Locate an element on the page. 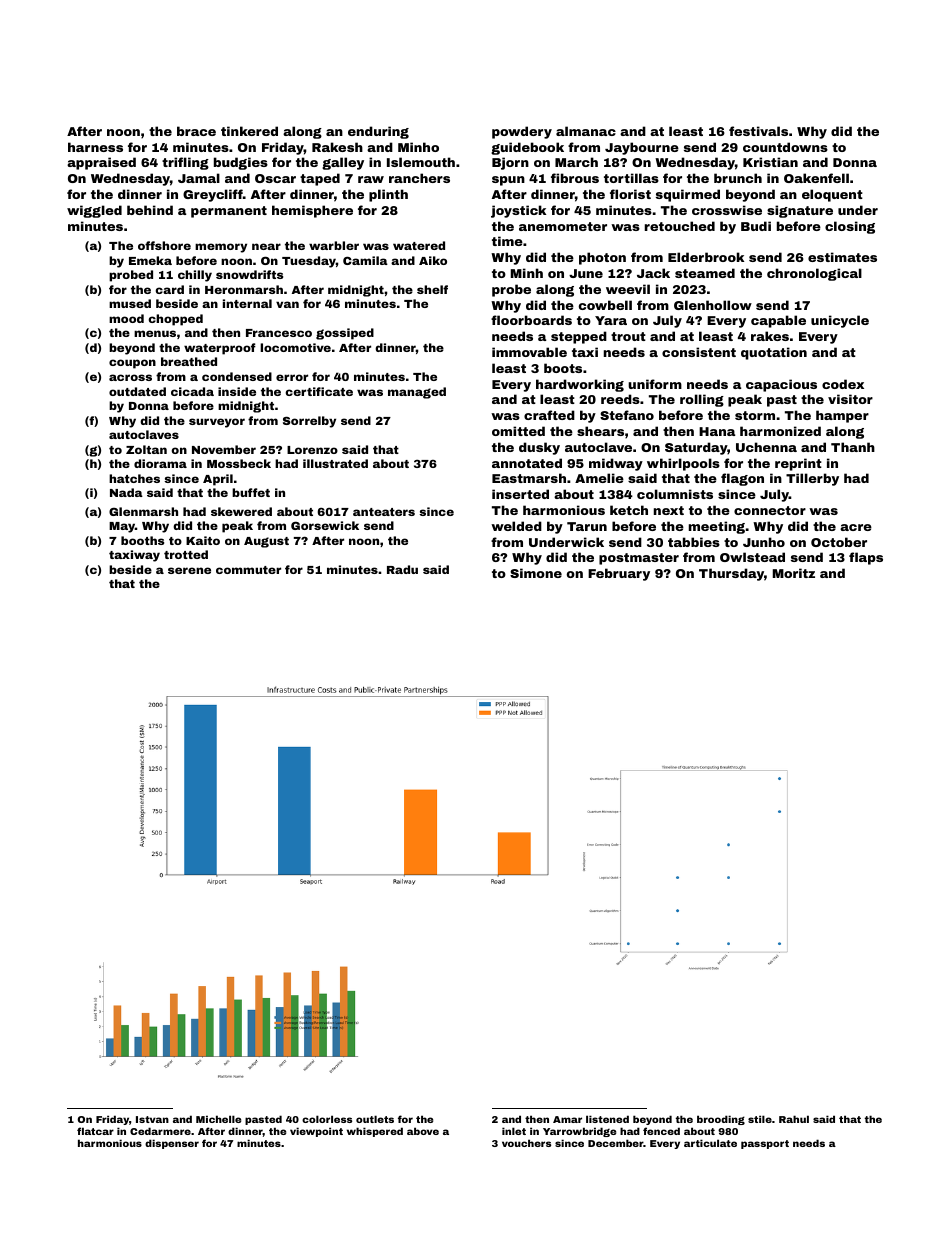  illustrated is located at coordinates (335, 463).
